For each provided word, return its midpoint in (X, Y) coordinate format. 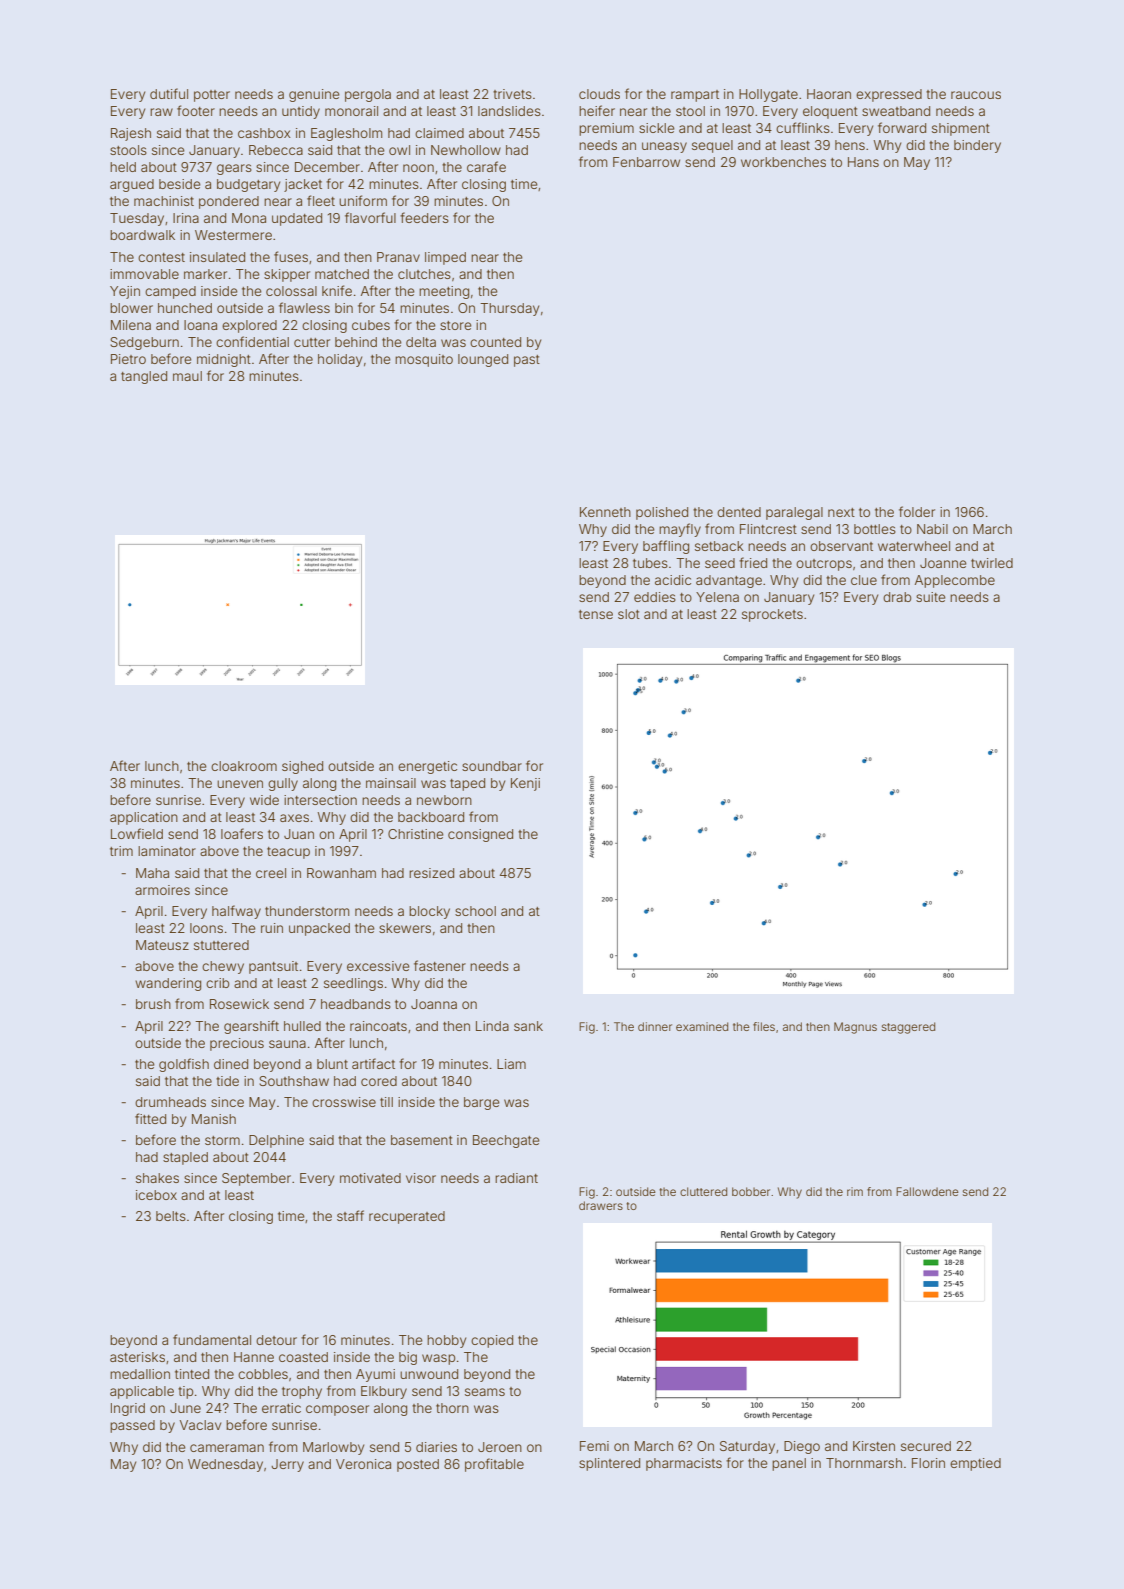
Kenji (525, 784)
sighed (302, 767)
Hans (863, 162)
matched (342, 274)
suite (931, 597)
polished (662, 513)
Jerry (287, 1465)
